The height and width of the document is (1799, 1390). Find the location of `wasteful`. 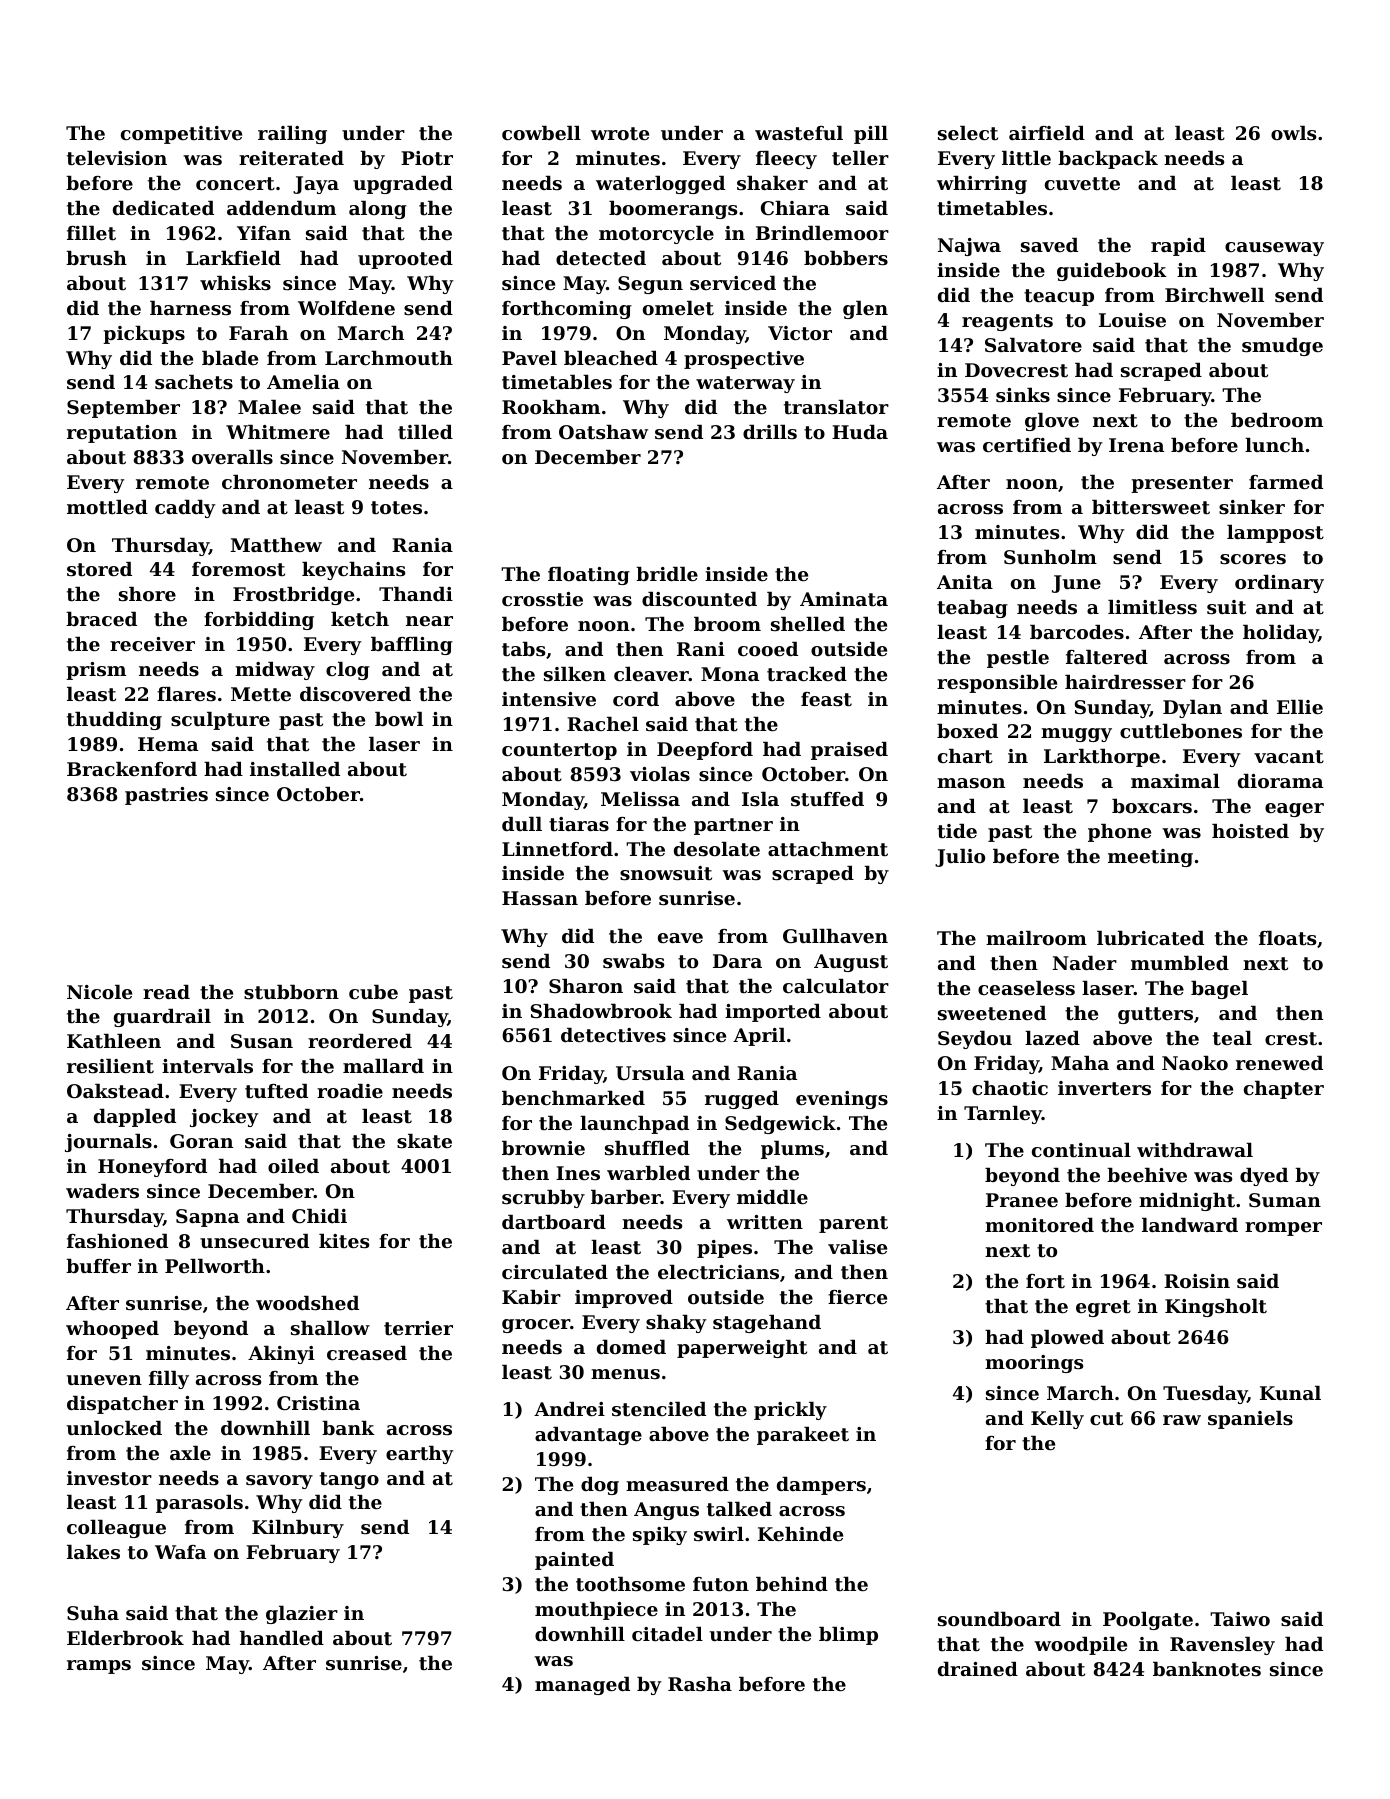

wasteful is located at coordinates (799, 133).
